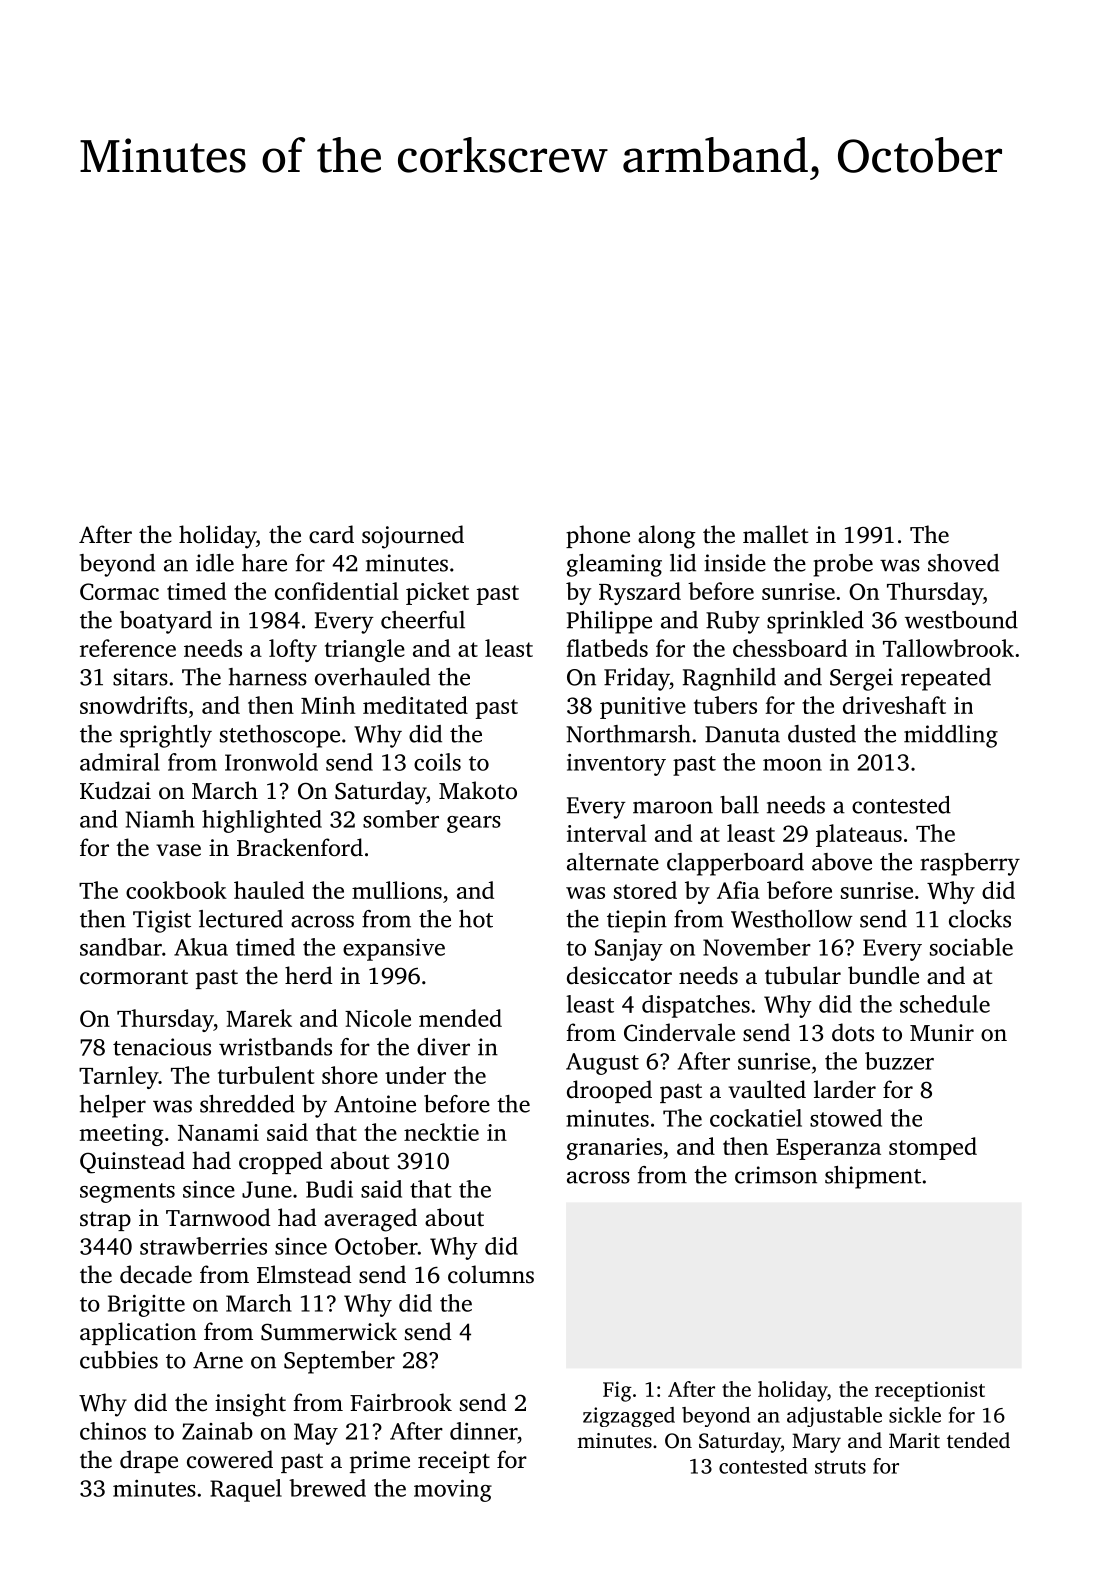 Image resolution: width=1101 pixels, height=1594 pixels. I want to click on drape, so click(149, 1461).
